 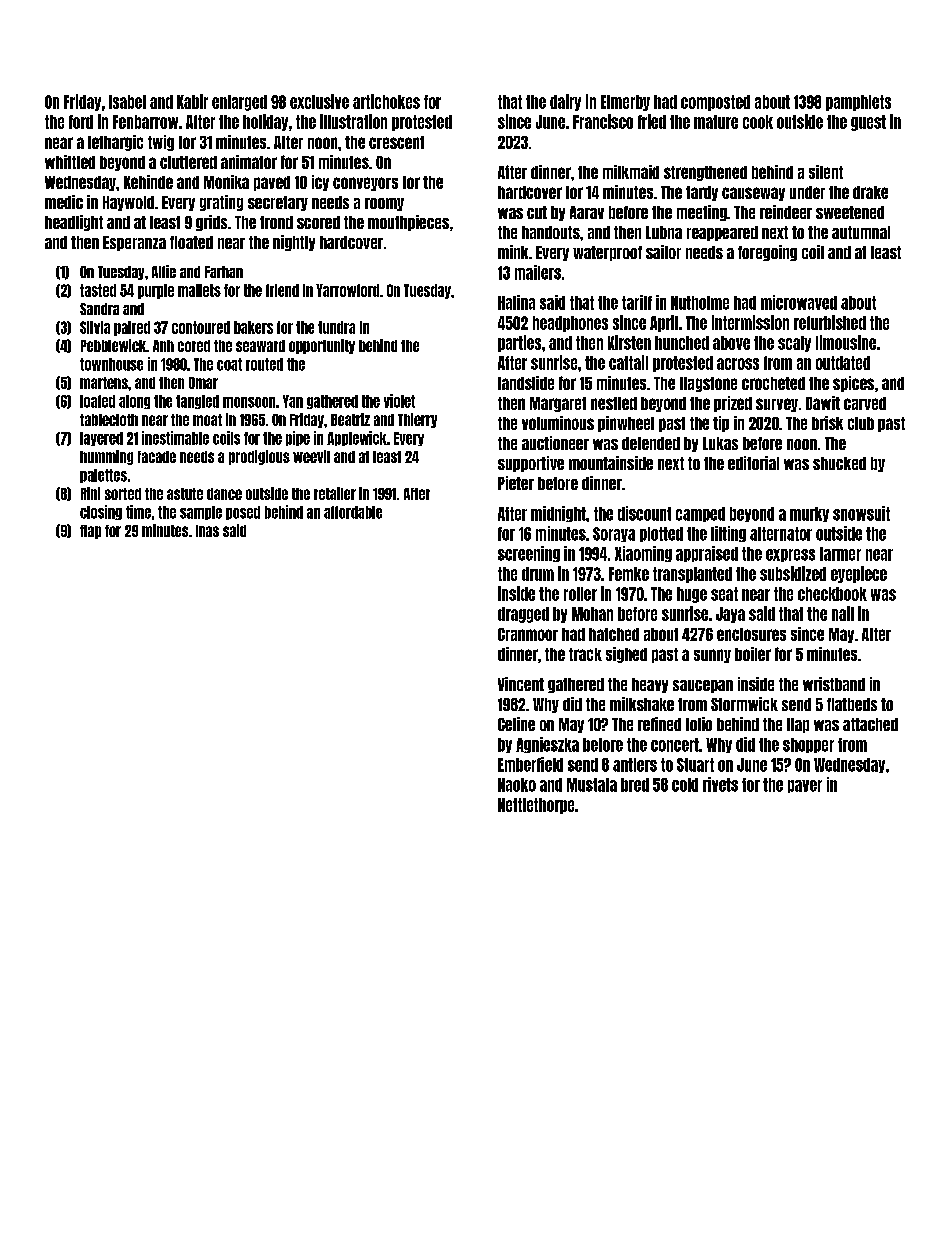 What do you see at coordinates (536, 806) in the screenshot?
I see `Nettlethorpe` at bounding box center [536, 806].
